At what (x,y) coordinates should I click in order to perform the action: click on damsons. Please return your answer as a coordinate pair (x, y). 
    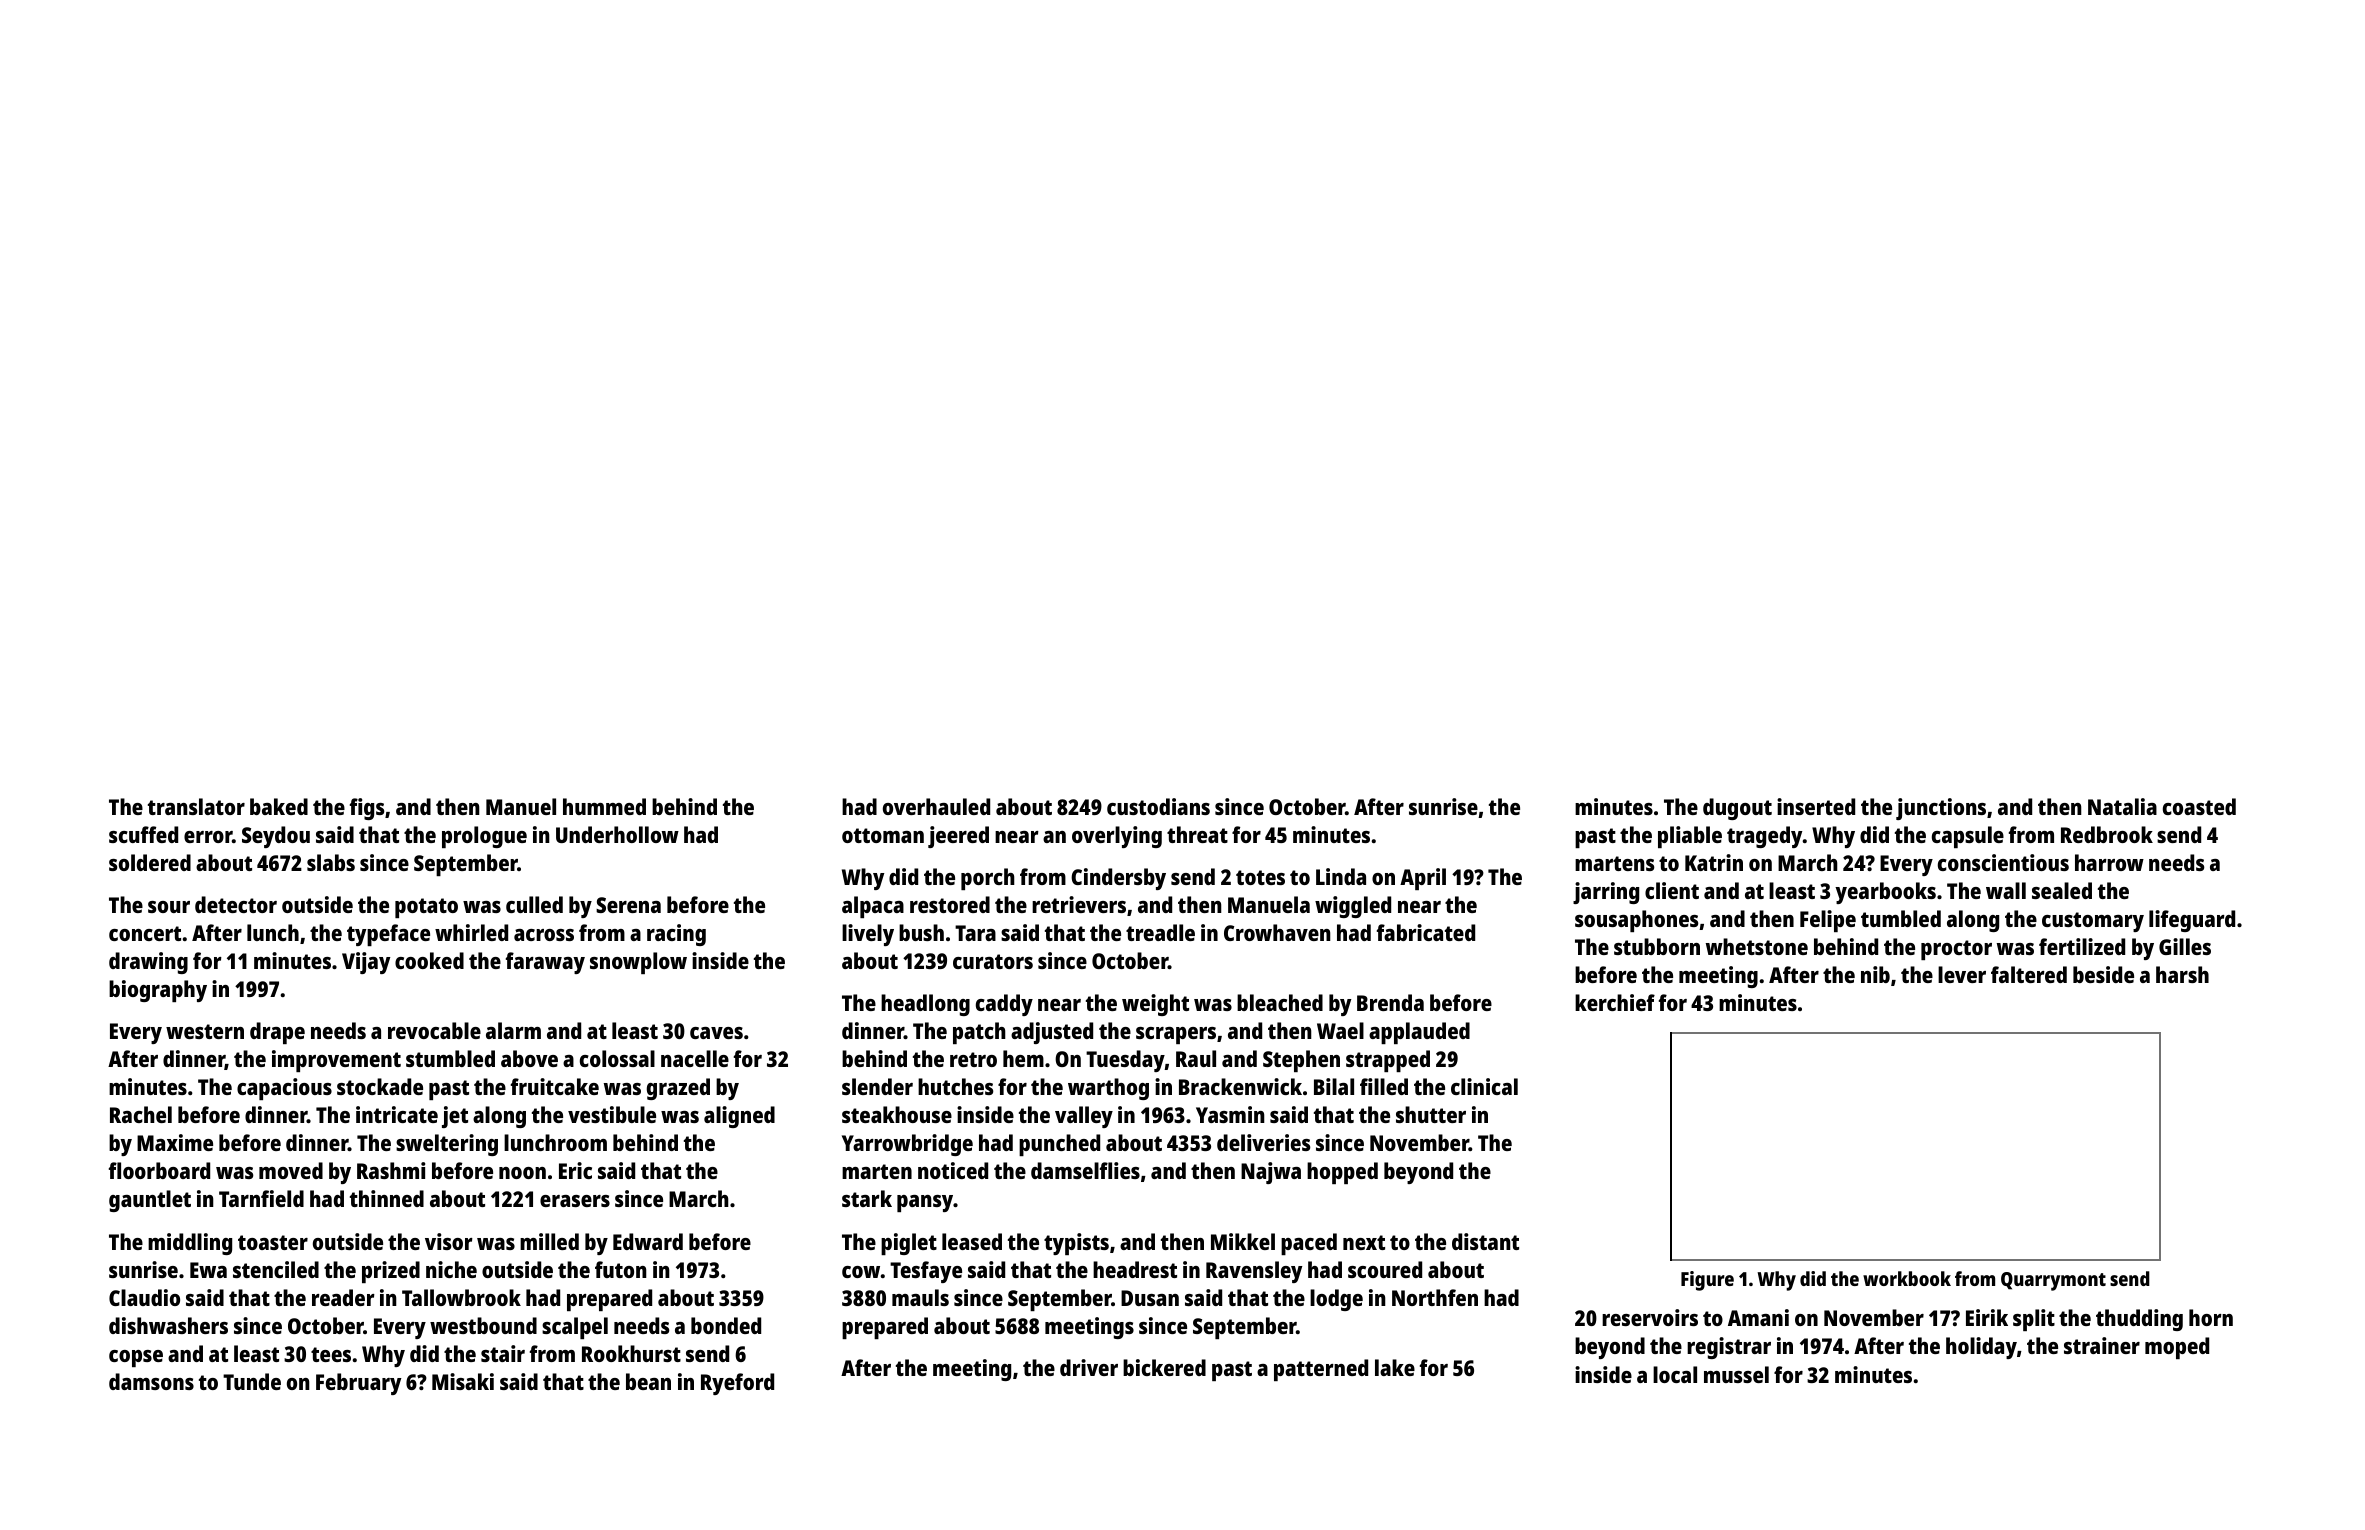
    Looking at the image, I should click on (151, 1381).
